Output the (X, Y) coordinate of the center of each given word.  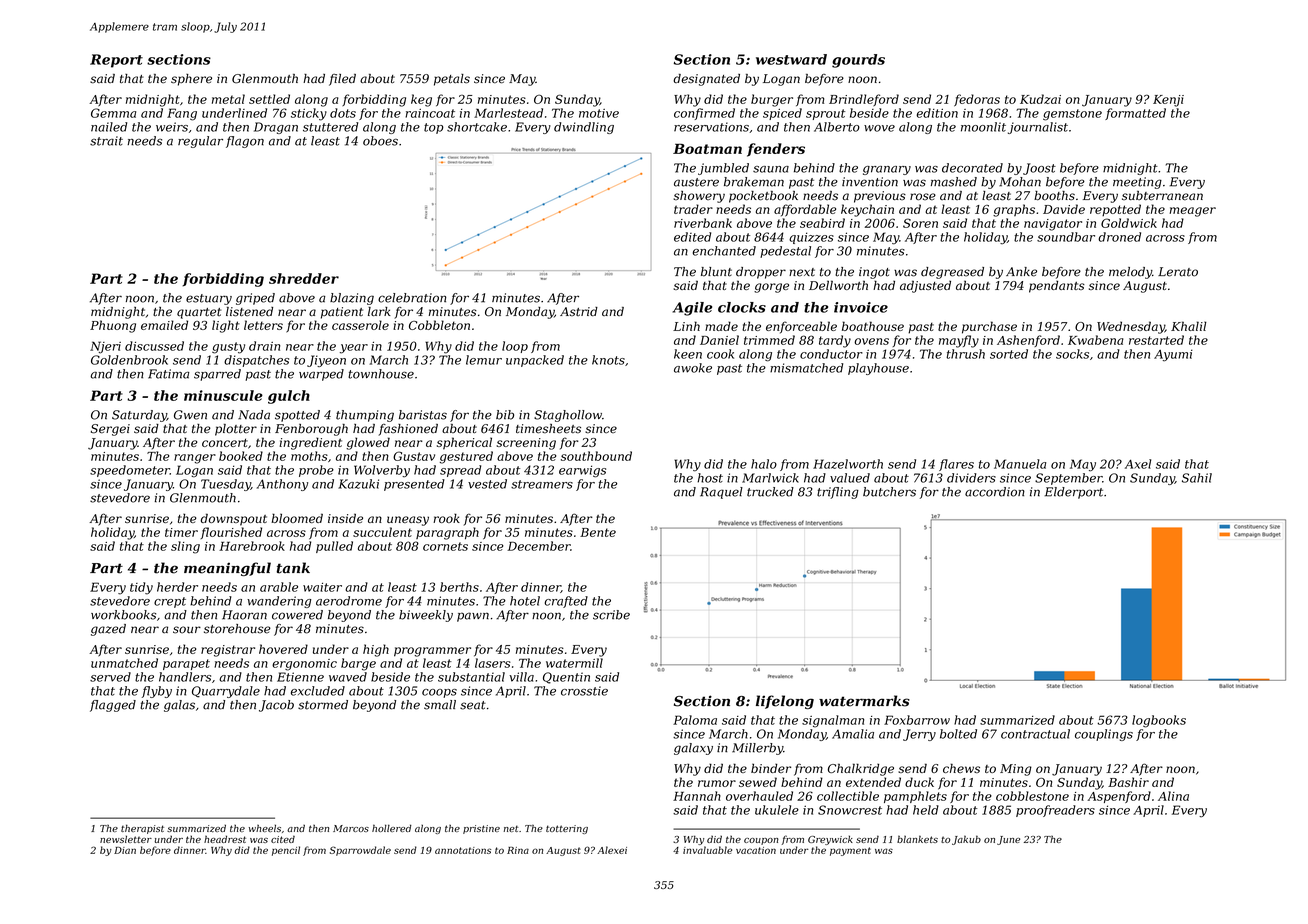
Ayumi (1173, 355)
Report (116, 61)
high (376, 650)
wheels (265, 828)
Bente (598, 532)
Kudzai (1040, 99)
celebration (412, 298)
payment (850, 851)
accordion (995, 492)
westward (791, 59)
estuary (209, 299)
